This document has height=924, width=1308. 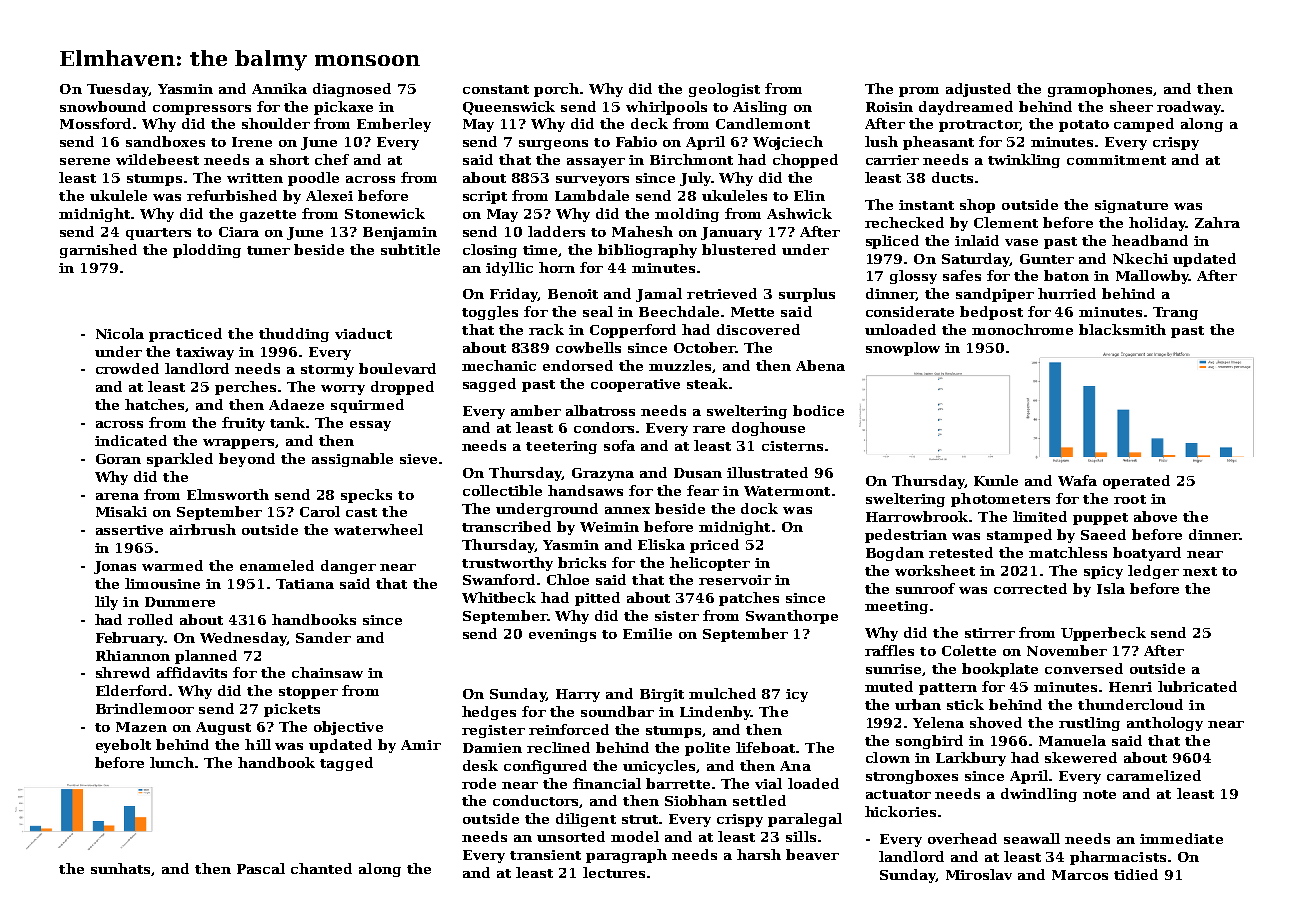 What do you see at coordinates (1099, 794) in the document?
I see `note` at bounding box center [1099, 794].
